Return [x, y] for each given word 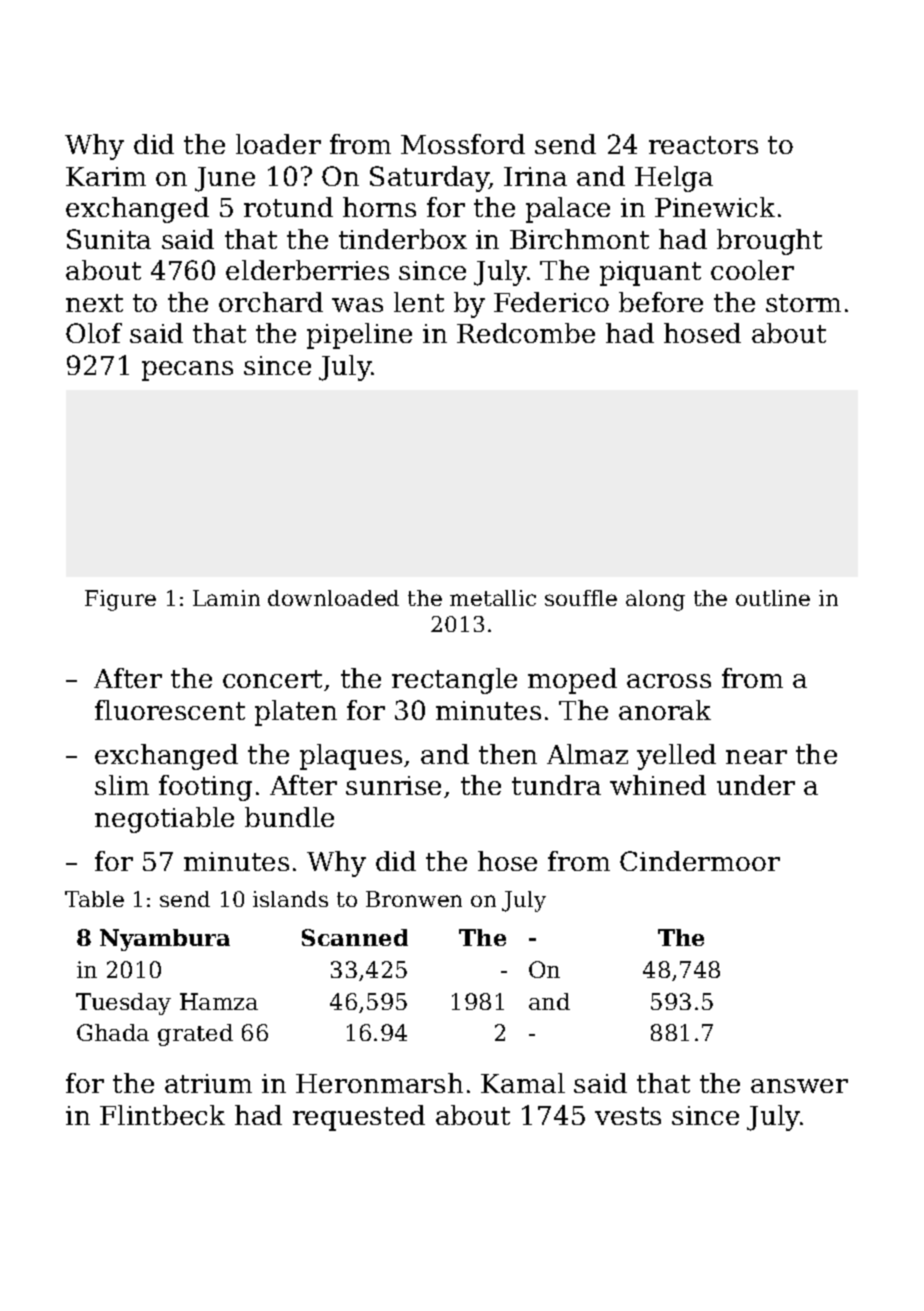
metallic [493, 598]
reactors [703, 145]
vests [628, 1116]
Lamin [226, 598]
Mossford [463, 144]
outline [773, 598]
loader [278, 144]
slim [122, 785]
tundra [556, 785]
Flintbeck [162, 1115]
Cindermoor [700, 861]
